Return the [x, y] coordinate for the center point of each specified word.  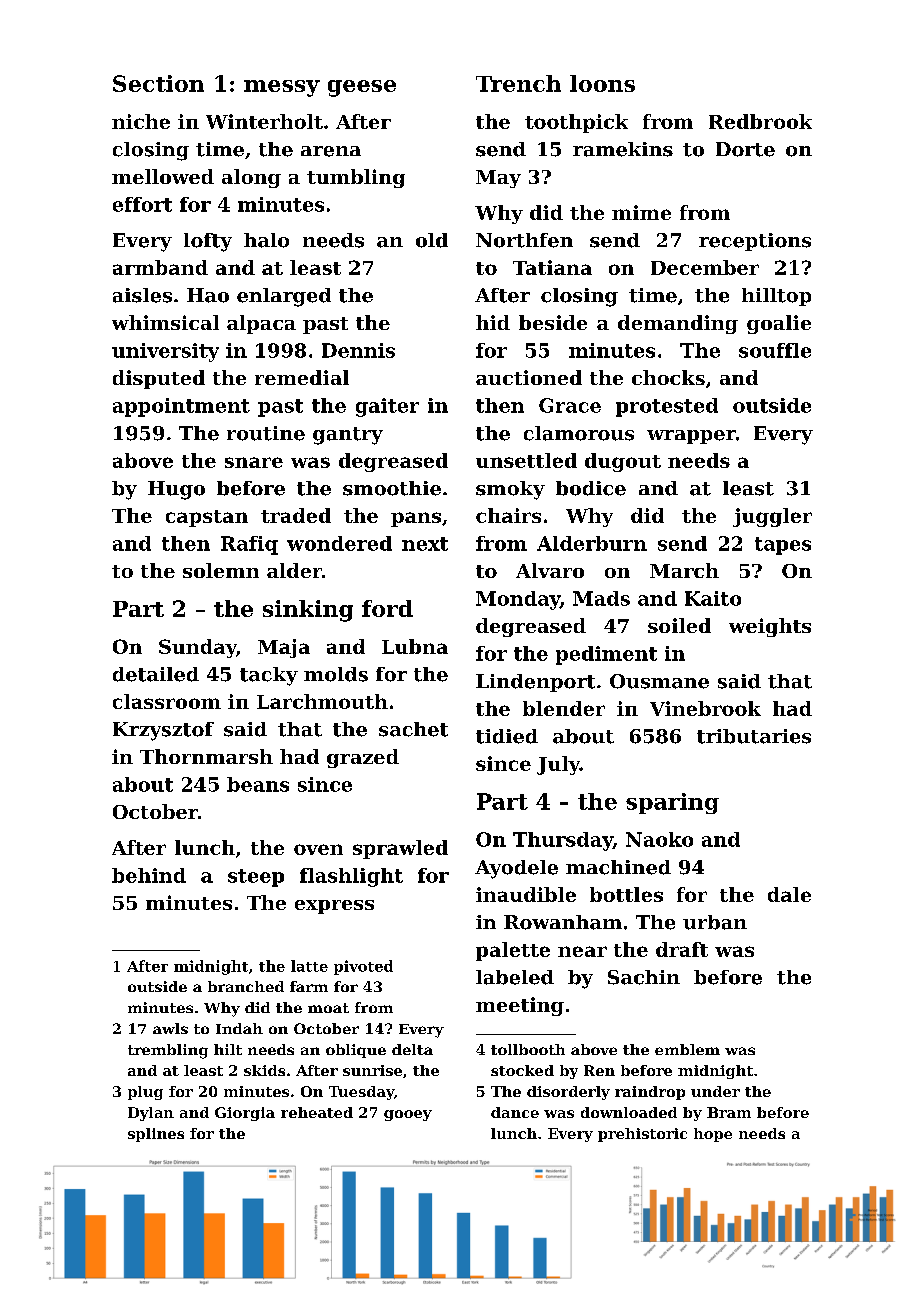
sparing [672, 803]
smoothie [392, 488]
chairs [508, 515]
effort [142, 204]
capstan [207, 518]
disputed [159, 379]
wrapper [691, 437]
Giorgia [245, 1114]
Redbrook [760, 121]
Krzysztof [163, 731]
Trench [518, 83]
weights [770, 627]
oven [318, 849]
